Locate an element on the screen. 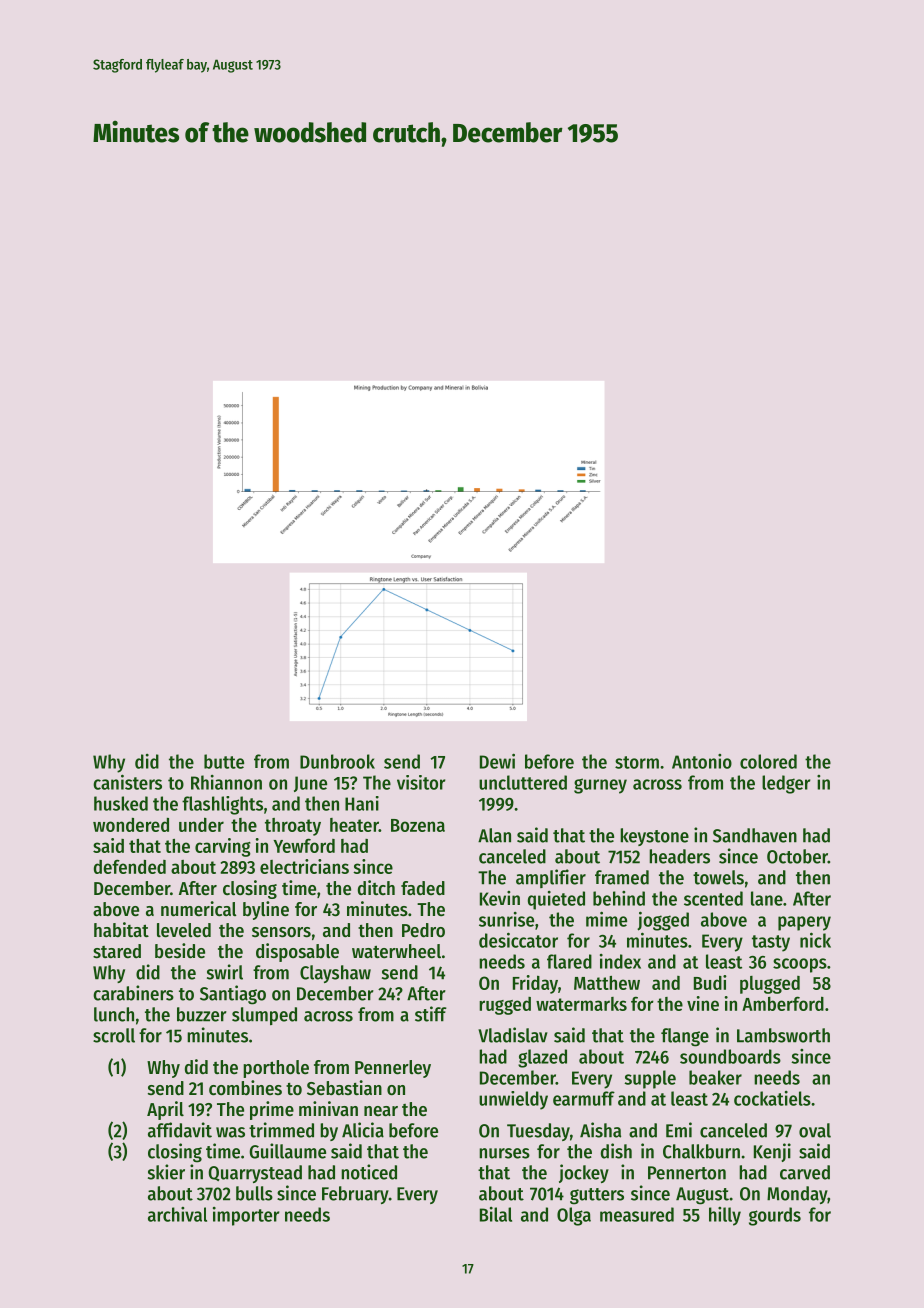  archival is located at coordinates (177, 1214).
